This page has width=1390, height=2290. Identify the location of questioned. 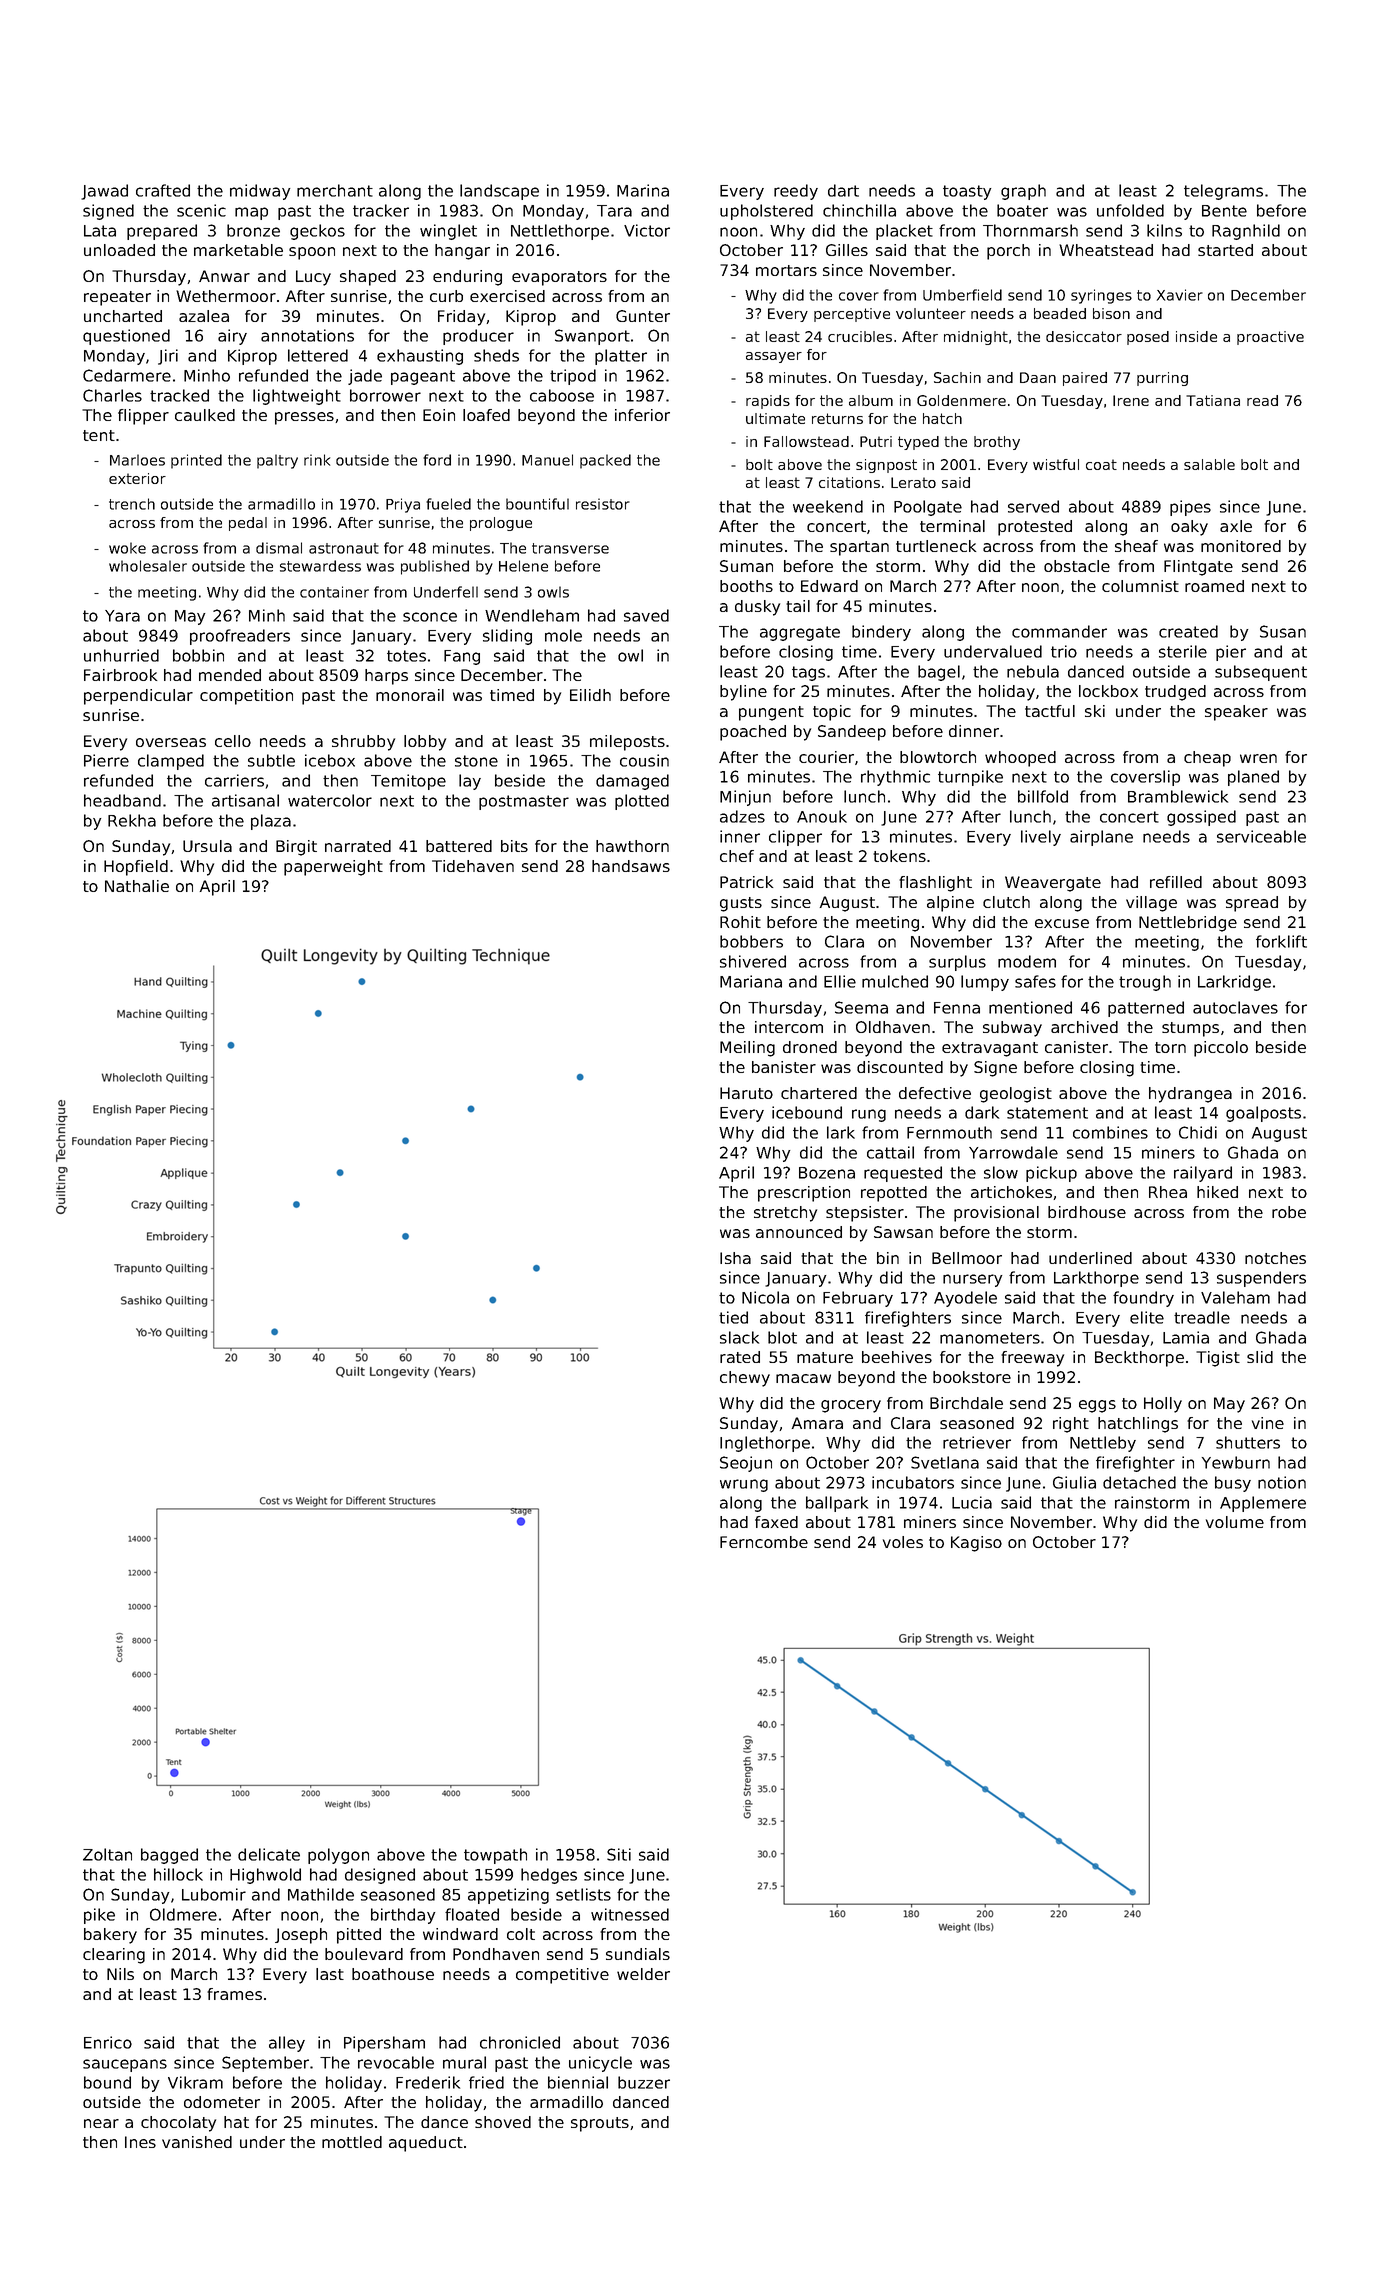
(126, 337).
